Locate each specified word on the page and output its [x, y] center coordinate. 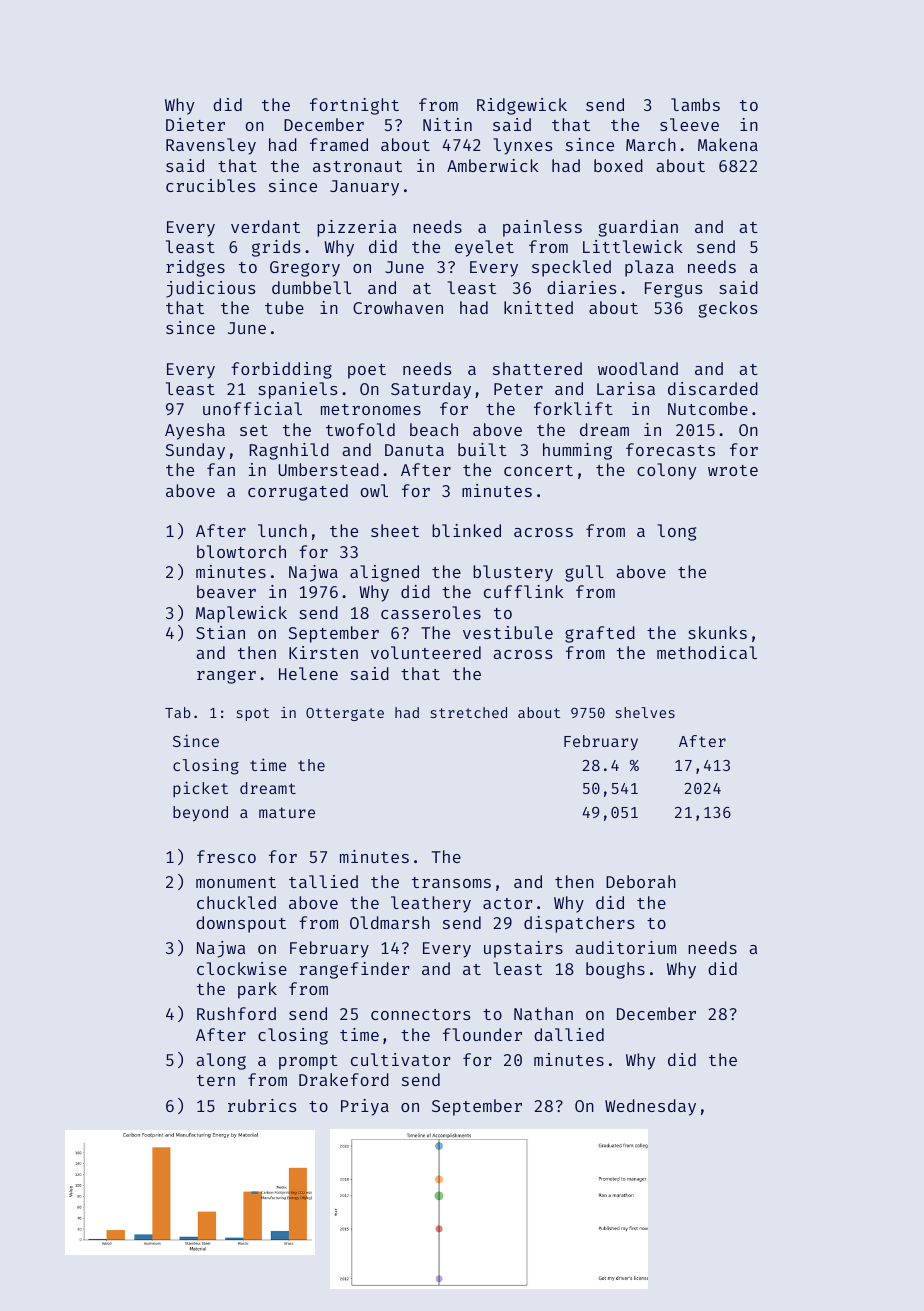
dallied [569, 1034]
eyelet [484, 248]
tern [216, 1080]
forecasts [670, 449]
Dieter [195, 124]
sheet [395, 530]
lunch [282, 530]
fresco [226, 856]
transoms [451, 882]
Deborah [641, 881]
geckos [728, 309]
